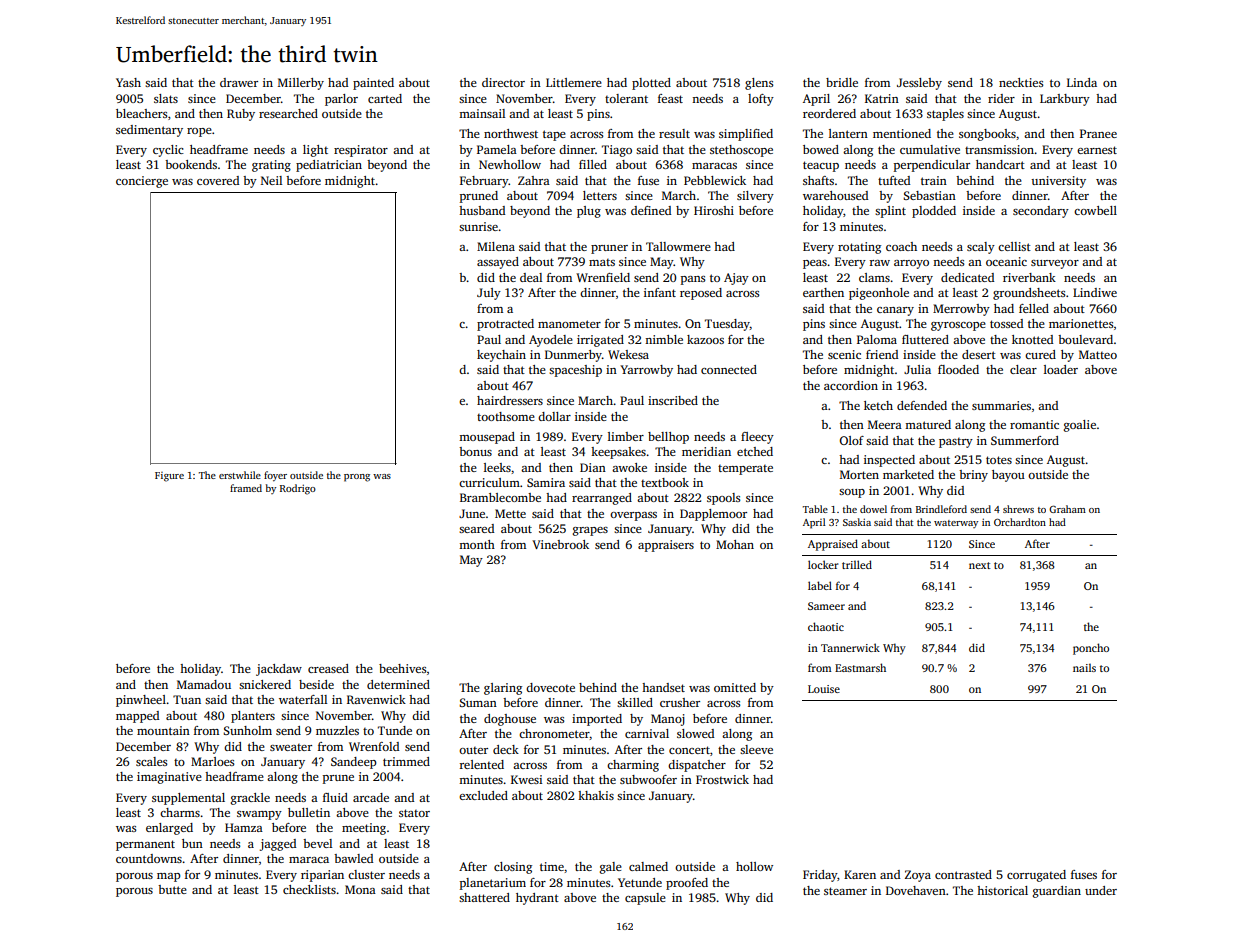 The height and width of the screenshot is (952, 1233). Describe the element at coordinates (503, 82) in the screenshot. I see `director` at that location.
